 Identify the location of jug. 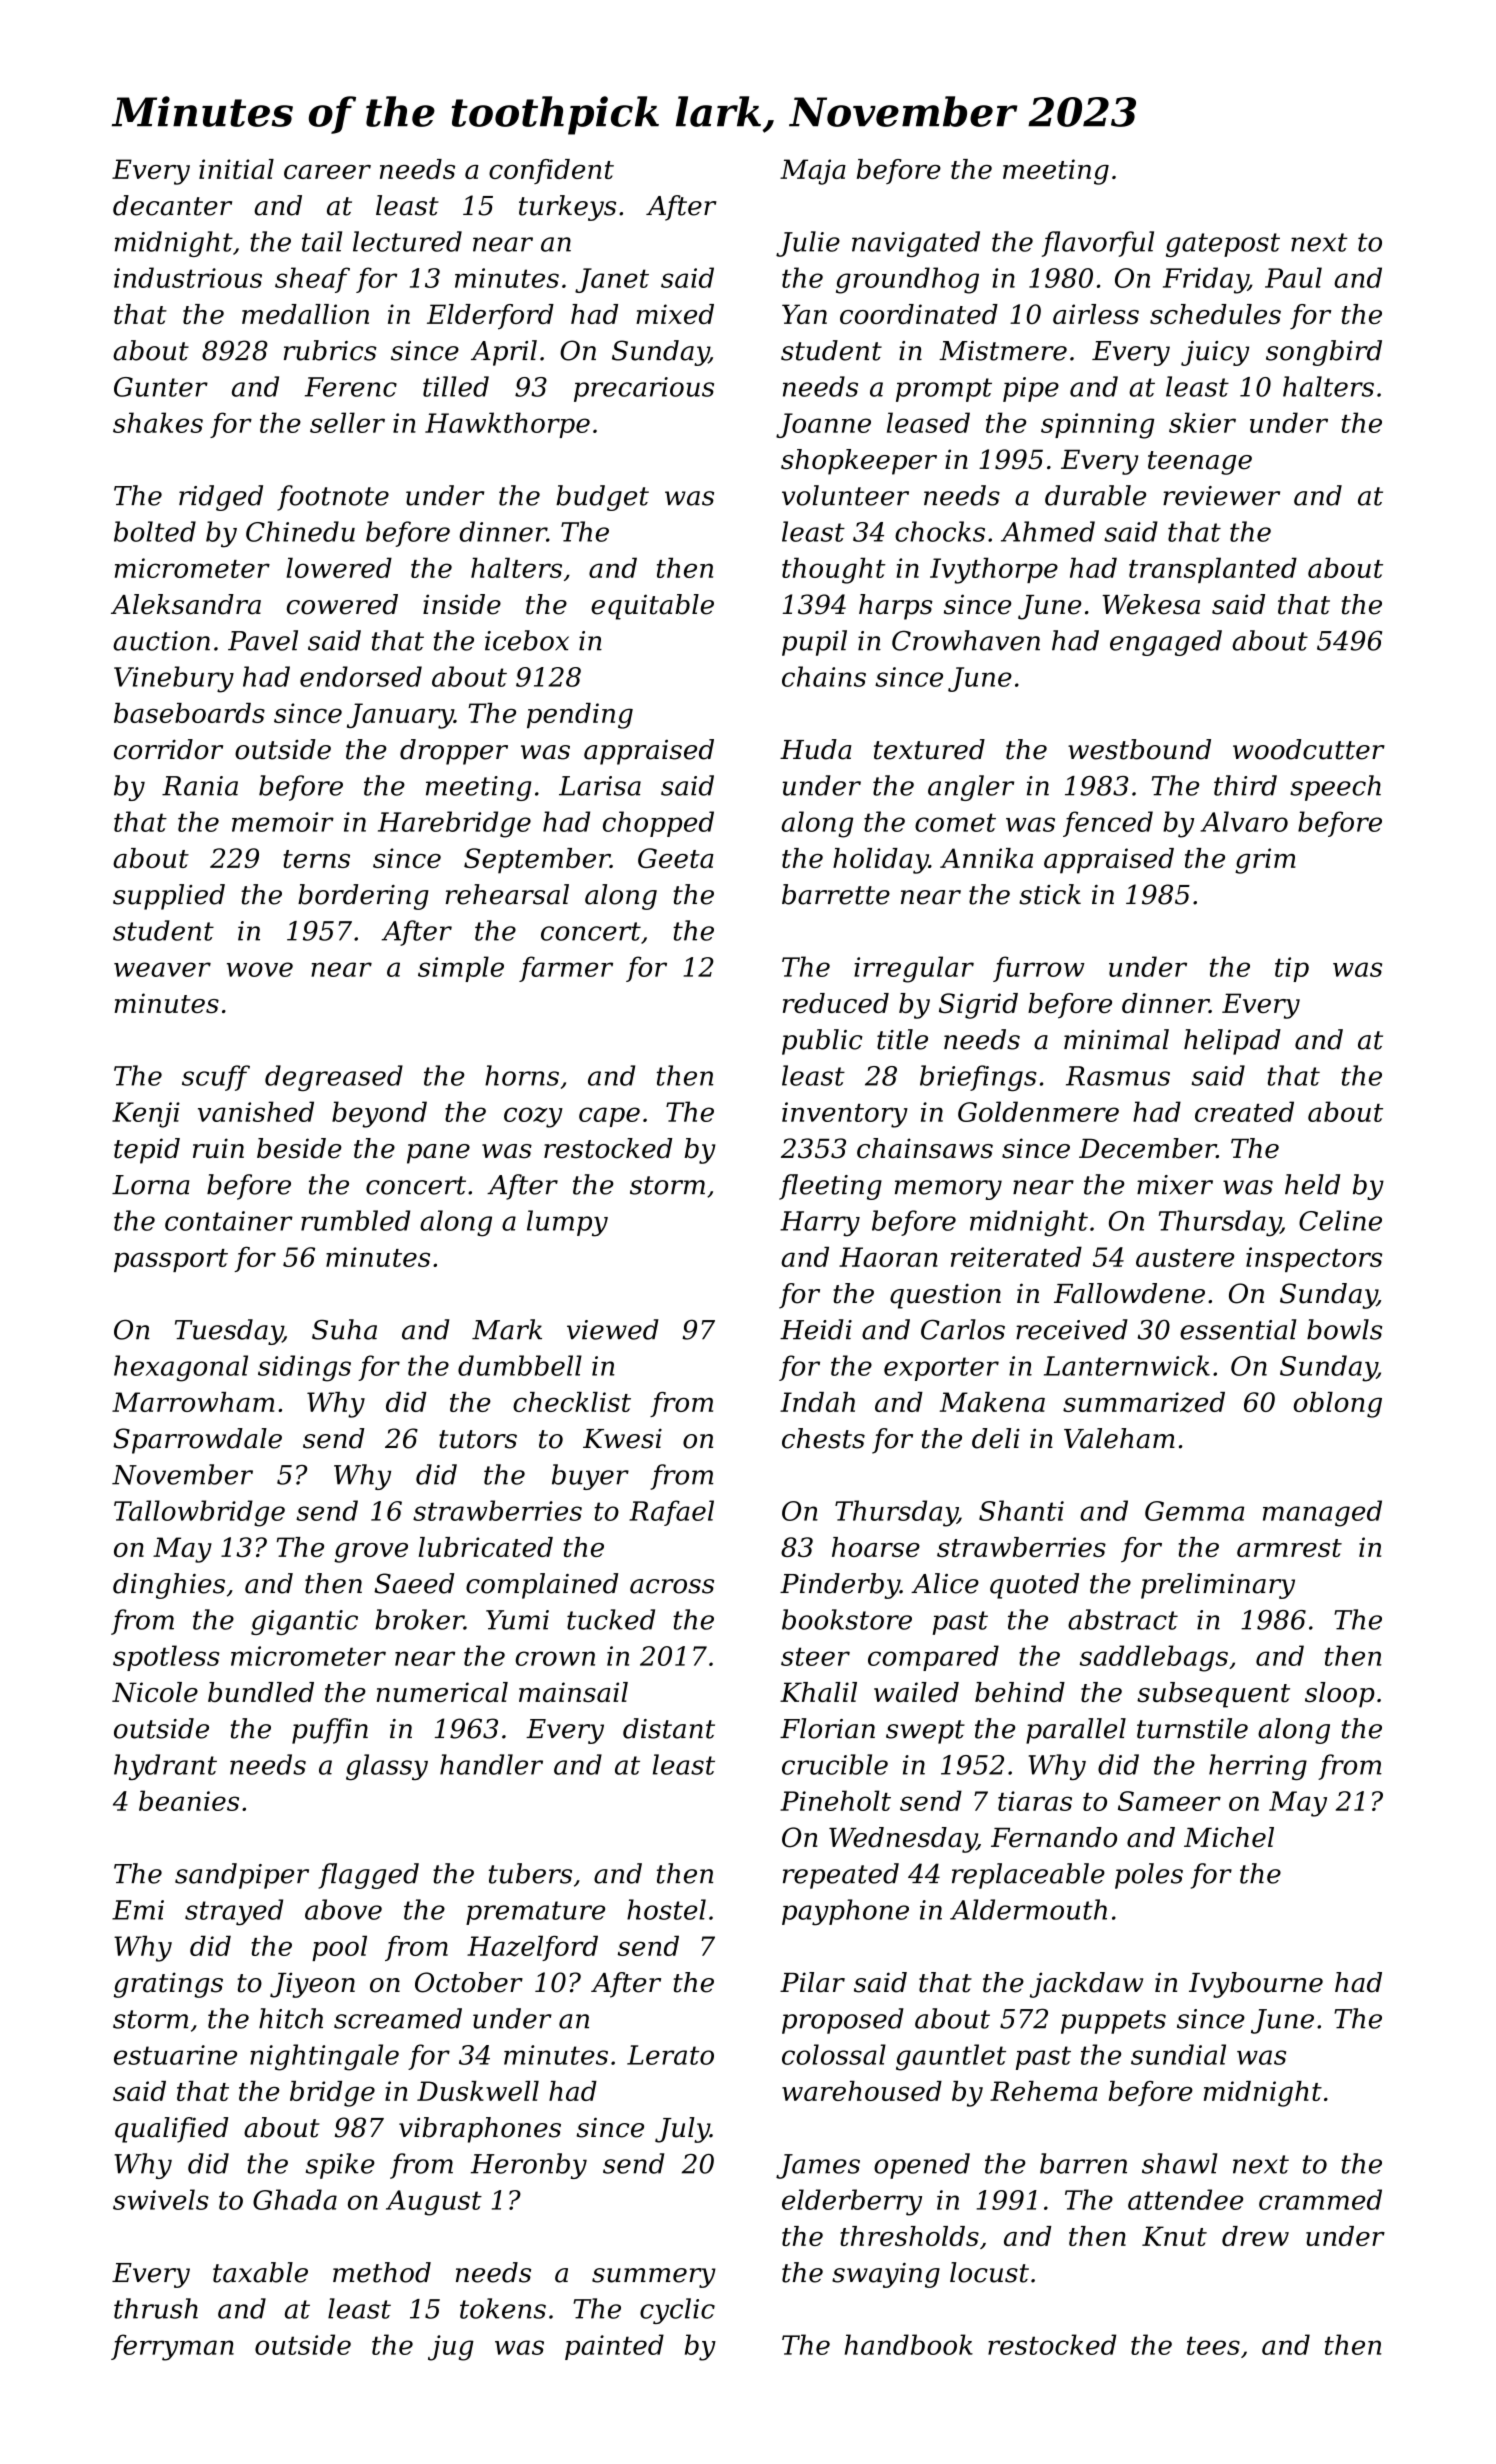
(451, 2348).
